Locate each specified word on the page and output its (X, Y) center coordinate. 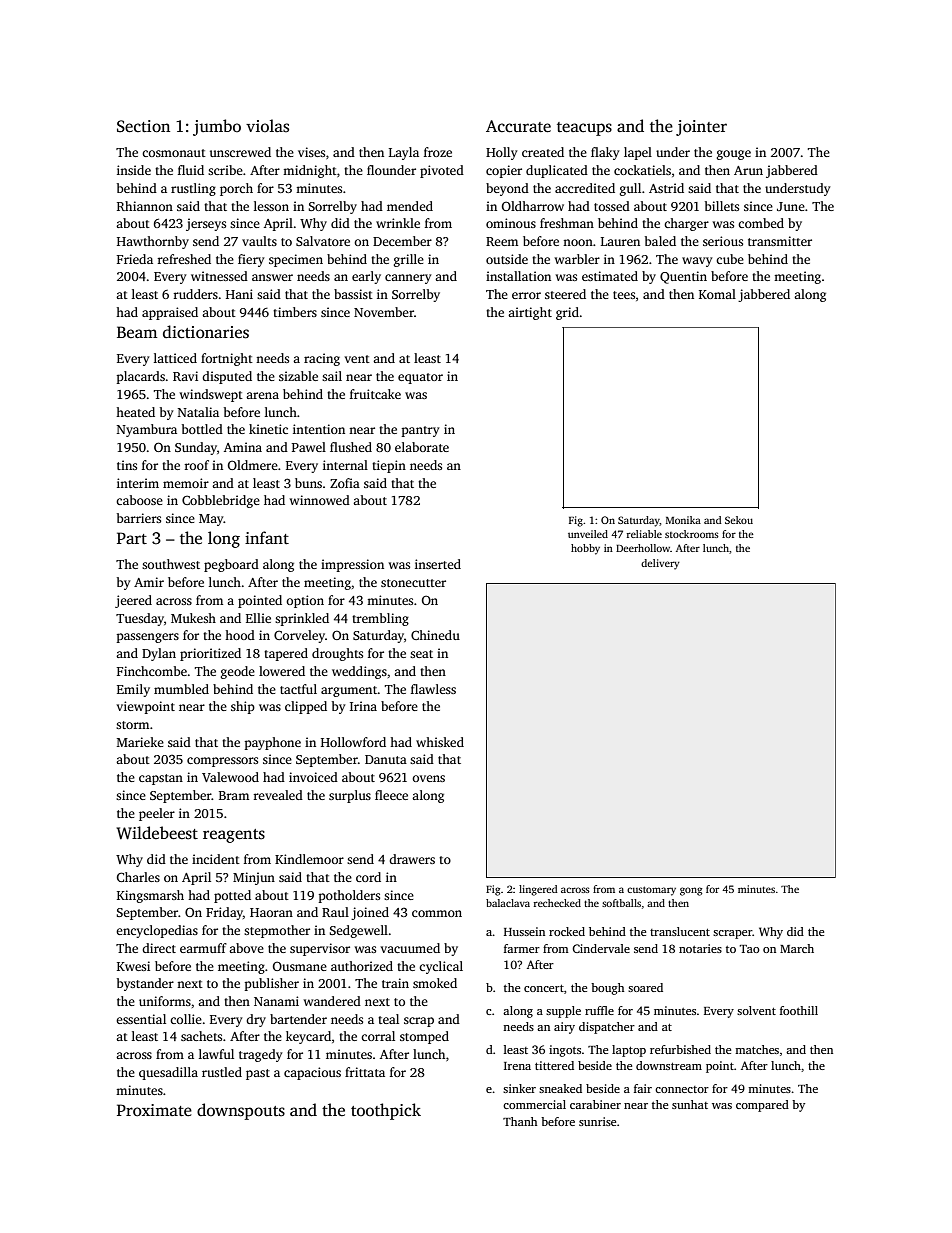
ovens (428, 778)
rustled (222, 1072)
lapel (638, 153)
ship (243, 707)
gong (691, 891)
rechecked (557, 903)
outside (507, 259)
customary (651, 891)
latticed (175, 358)
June (791, 206)
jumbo (217, 127)
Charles (138, 877)
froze (438, 152)
